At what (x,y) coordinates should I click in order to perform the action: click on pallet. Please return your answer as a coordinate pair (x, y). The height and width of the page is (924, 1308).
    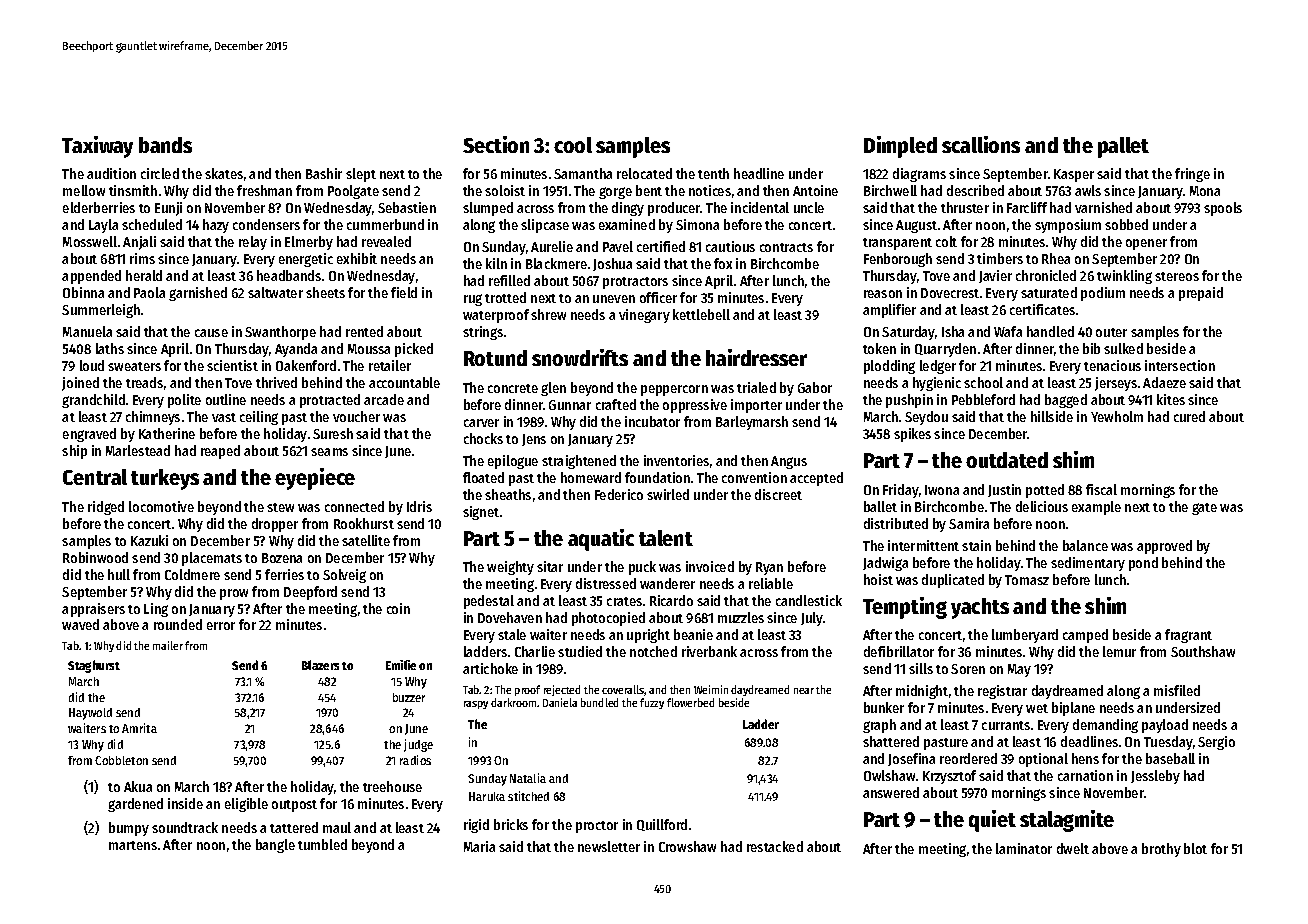
    Looking at the image, I should click on (1123, 147).
